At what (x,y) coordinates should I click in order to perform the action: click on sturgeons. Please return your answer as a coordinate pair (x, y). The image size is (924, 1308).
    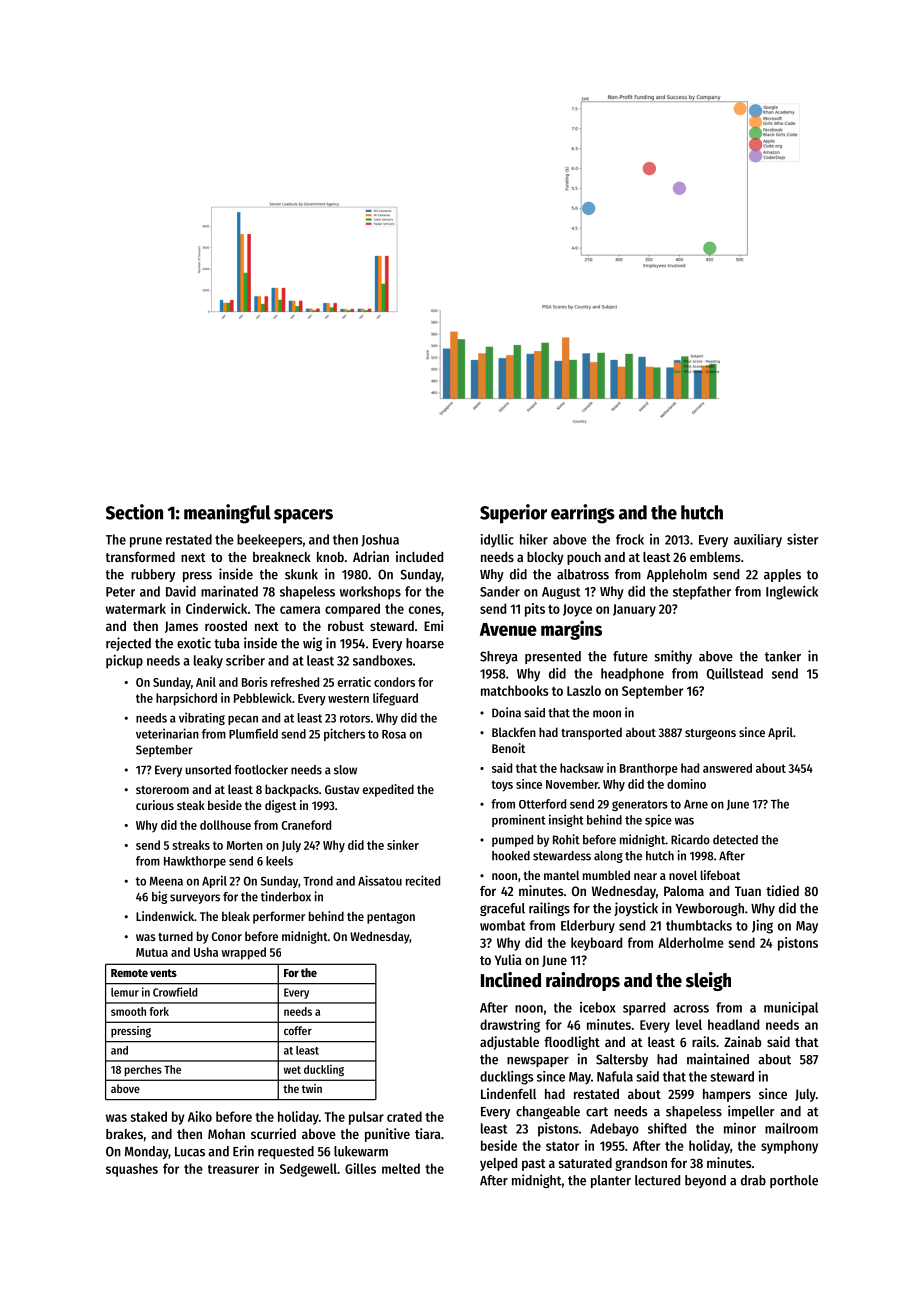
    Looking at the image, I should click on (710, 734).
